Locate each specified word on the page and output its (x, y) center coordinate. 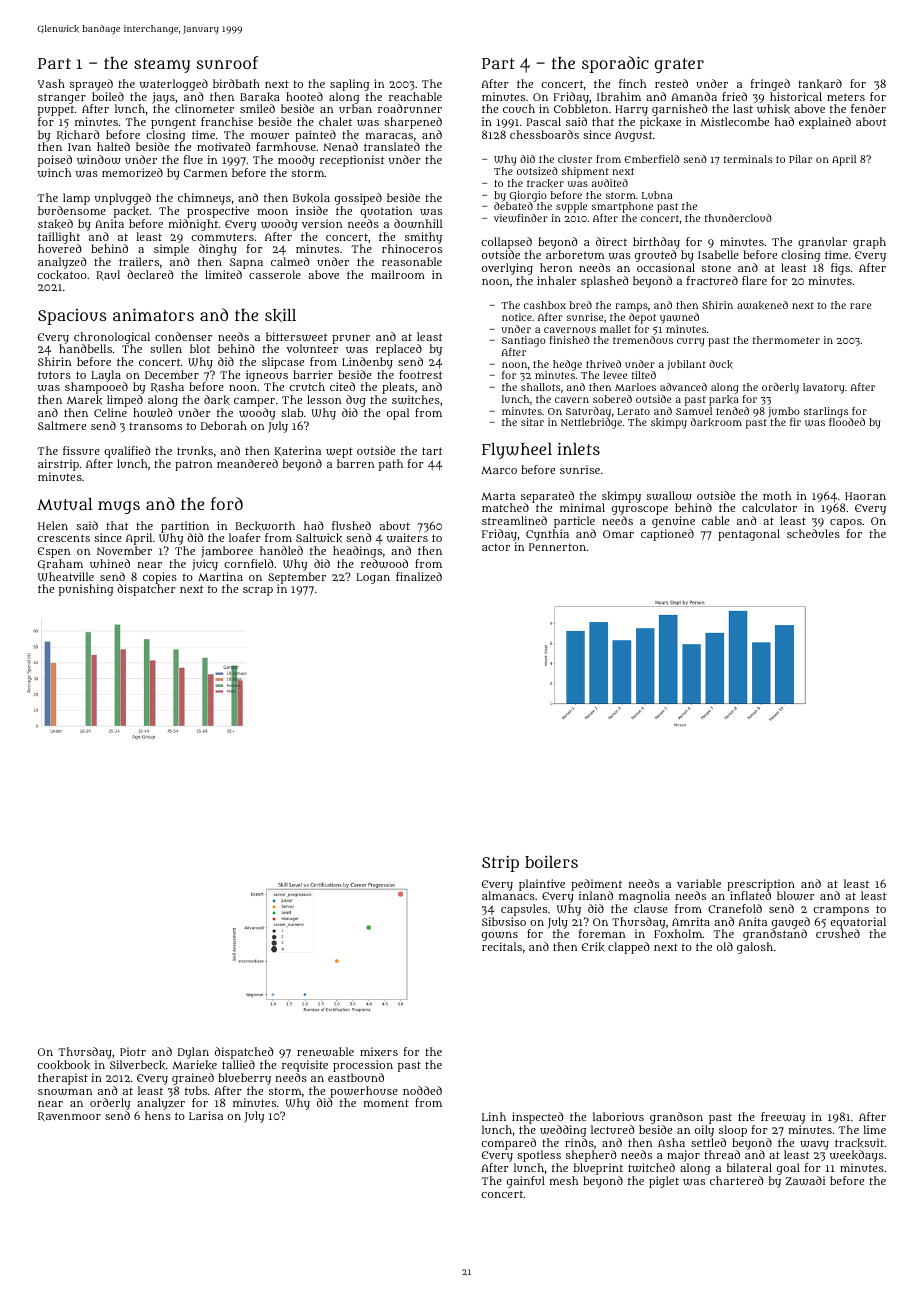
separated (547, 497)
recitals (502, 946)
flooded (847, 422)
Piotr (133, 1051)
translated (392, 146)
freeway (783, 1118)
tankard (820, 84)
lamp (76, 199)
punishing (86, 590)
